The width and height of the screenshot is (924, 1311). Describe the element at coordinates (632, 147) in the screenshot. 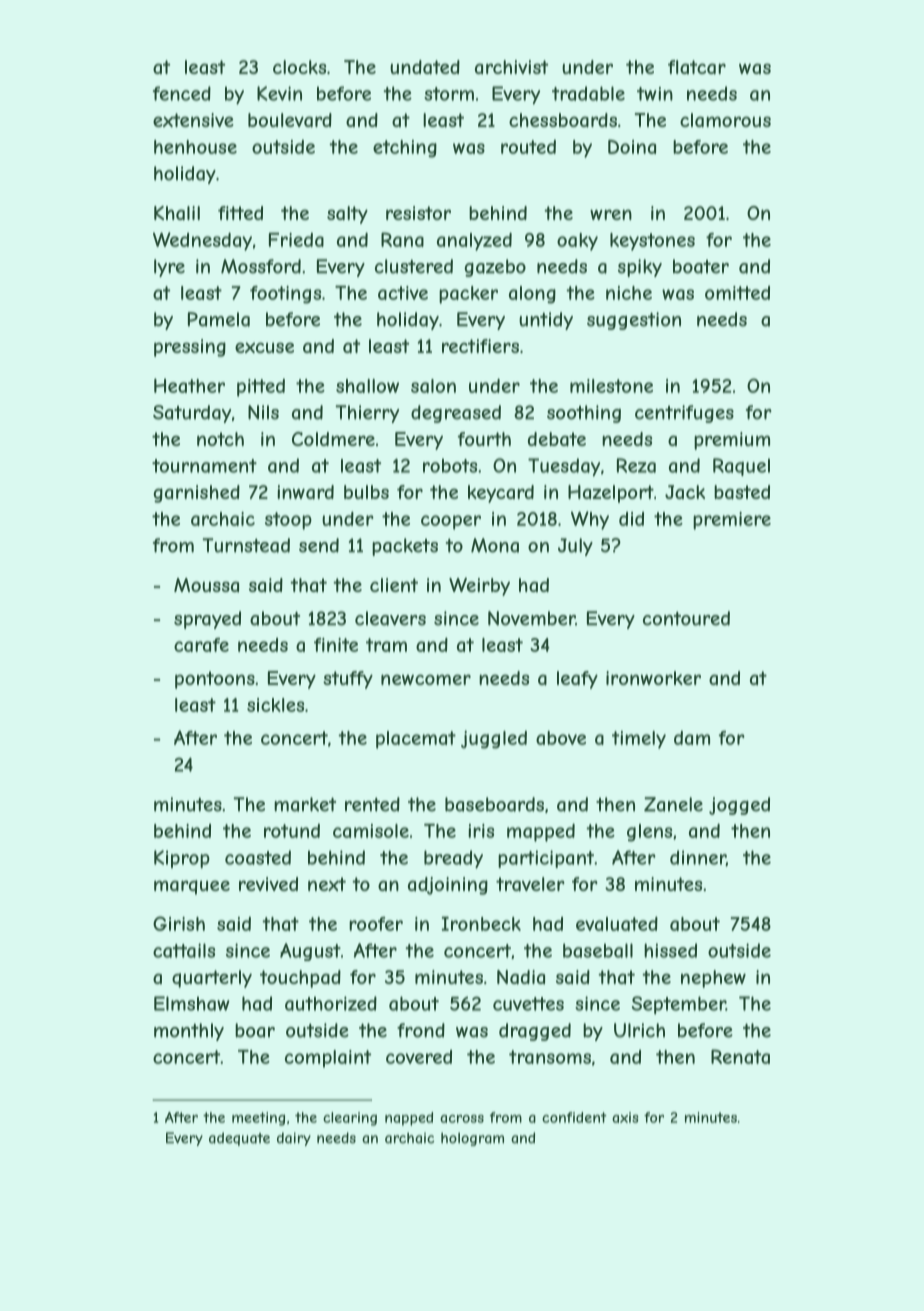

I see `Doina` at that location.
